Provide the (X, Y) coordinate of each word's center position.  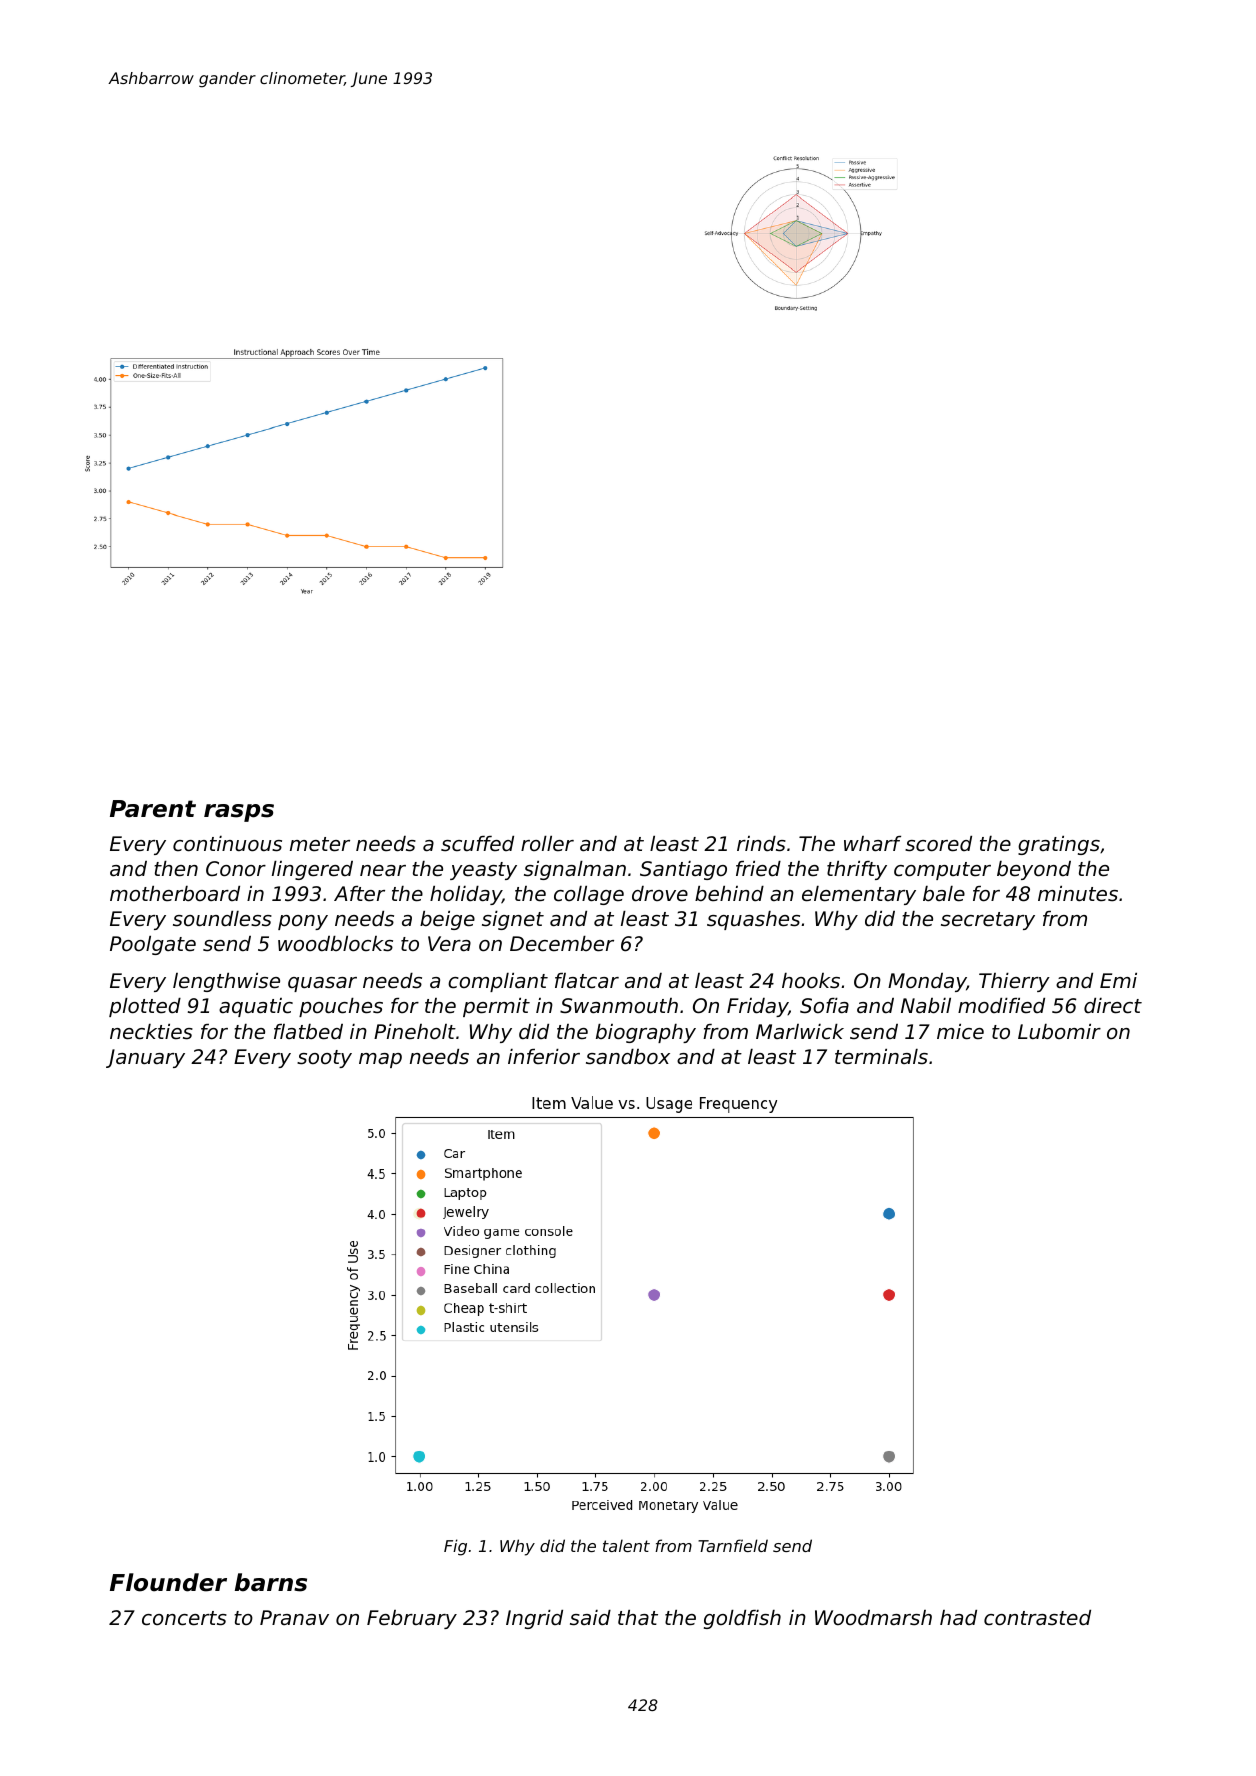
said (590, 1618)
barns (271, 1582)
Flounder (168, 1582)
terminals (881, 1057)
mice (960, 1032)
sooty (324, 1059)
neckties (151, 1032)
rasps (239, 813)
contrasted (1037, 1618)
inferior (544, 1057)
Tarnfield (733, 1545)
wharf (872, 843)
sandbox (628, 1057)
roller (547, 844)
